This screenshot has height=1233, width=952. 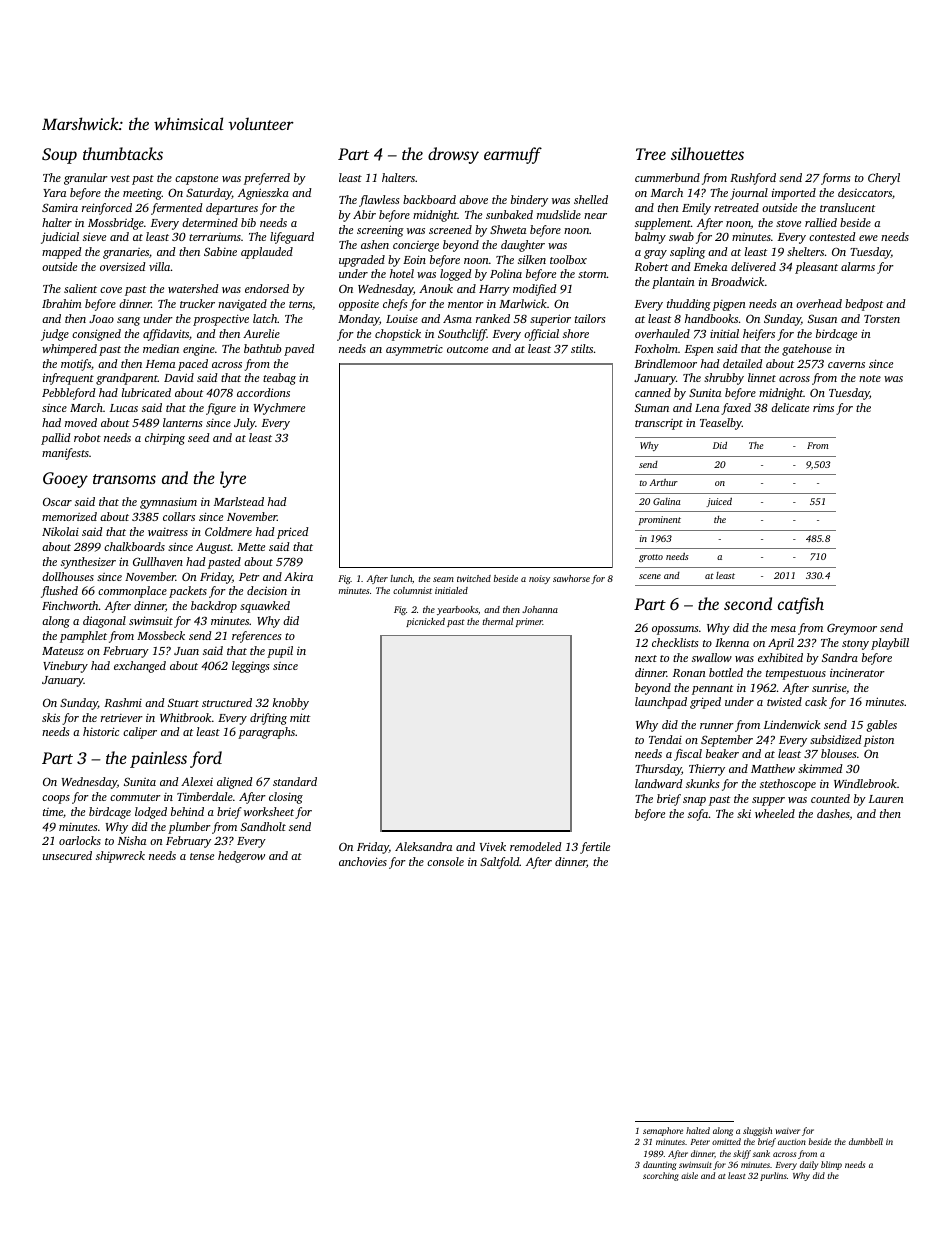 I want to click on unsecured, so click(x=67, y=855).
